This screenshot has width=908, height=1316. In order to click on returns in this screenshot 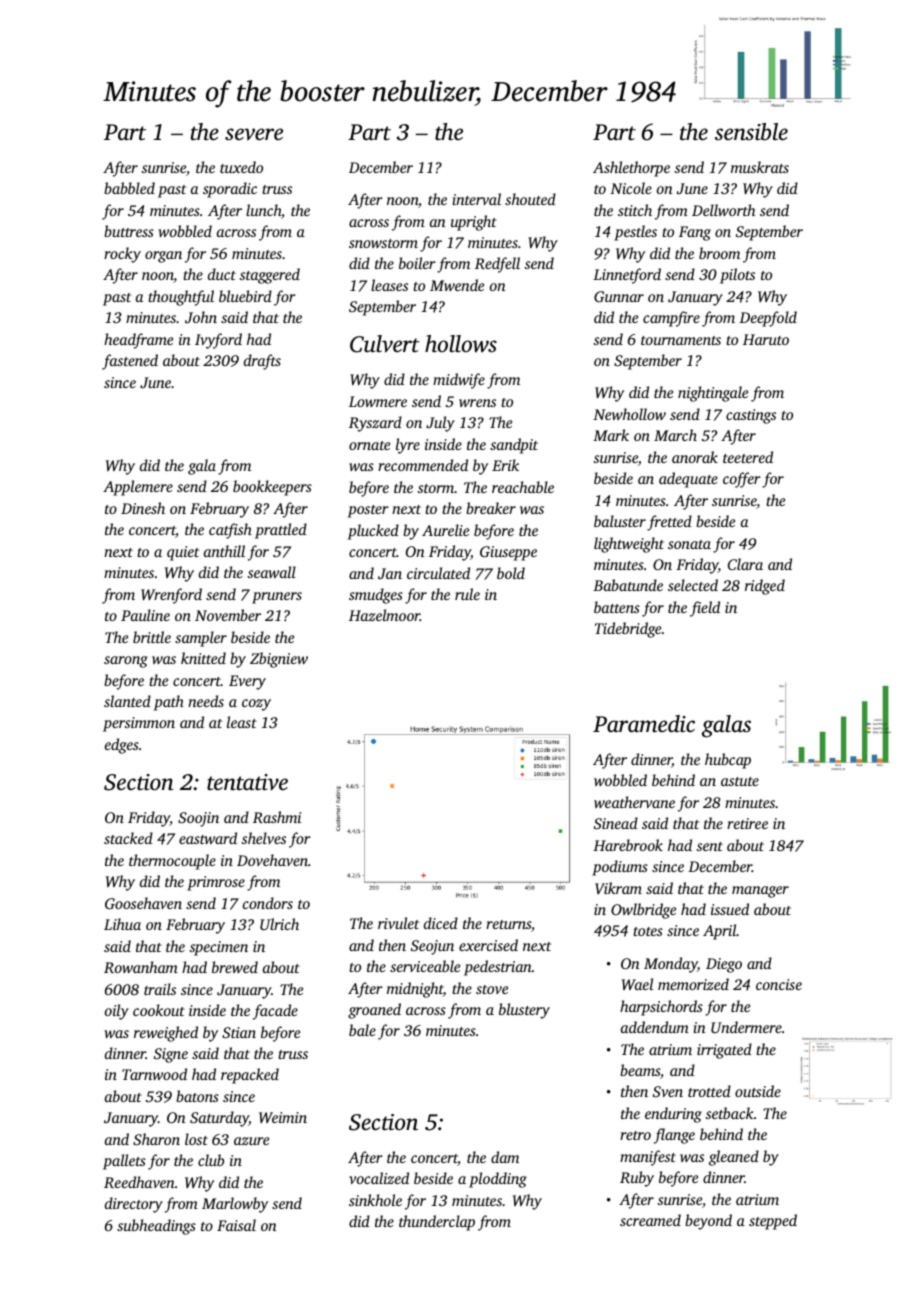, I will do `click(508, 924)`.
